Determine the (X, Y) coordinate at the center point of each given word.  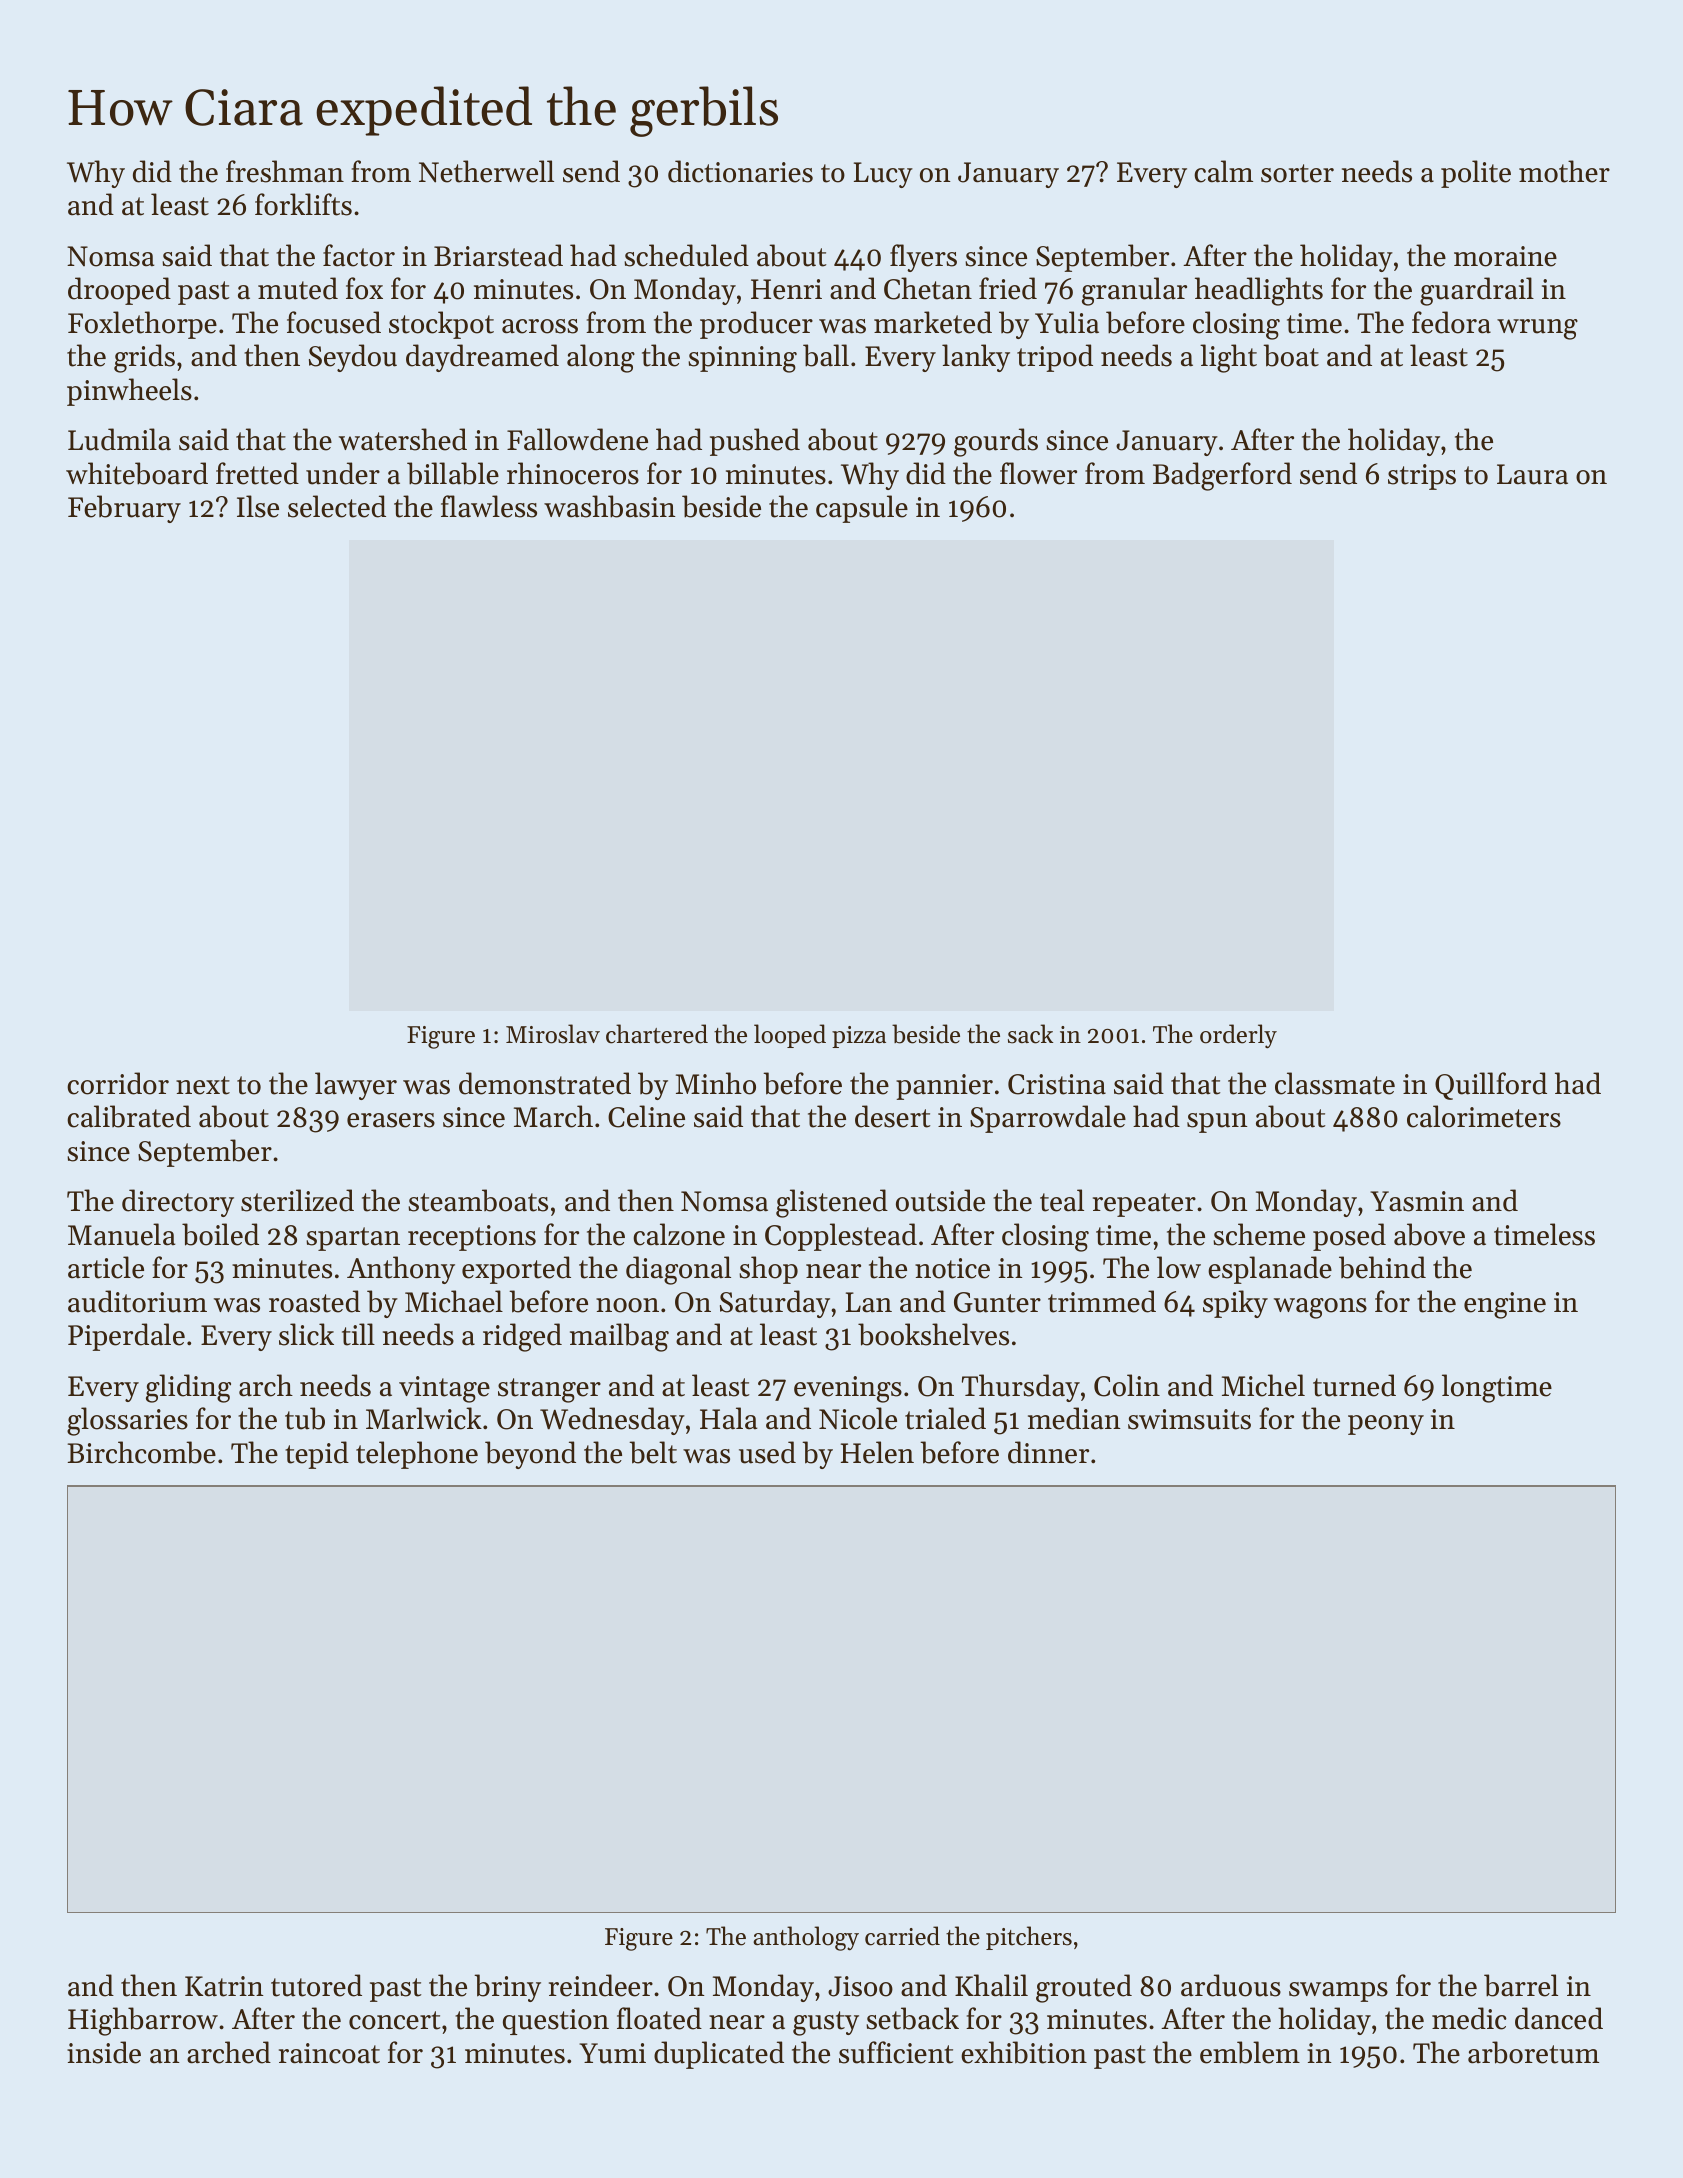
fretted (257, 473)
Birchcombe (141, 1452)
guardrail (1477, 291)
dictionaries (740, 171)
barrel (1521, 1985)
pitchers (1029, 1938)
